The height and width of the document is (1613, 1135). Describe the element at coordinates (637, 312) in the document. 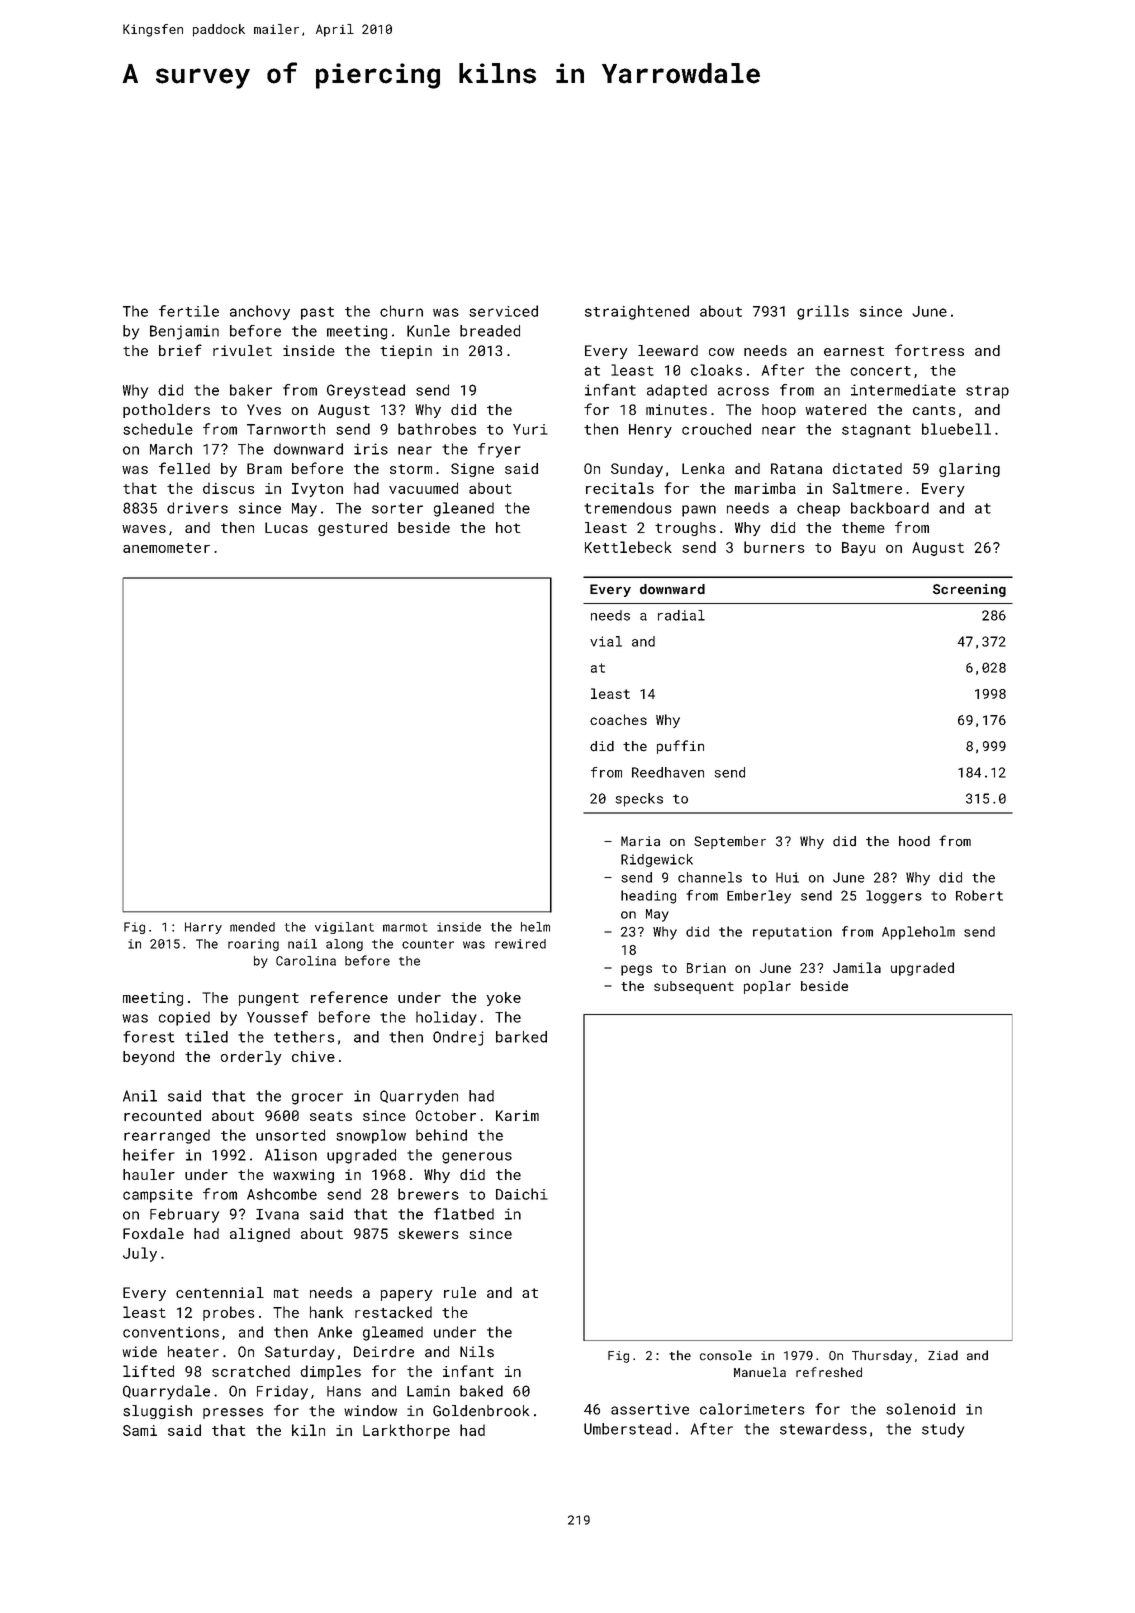

I see `straightened` at that location.
